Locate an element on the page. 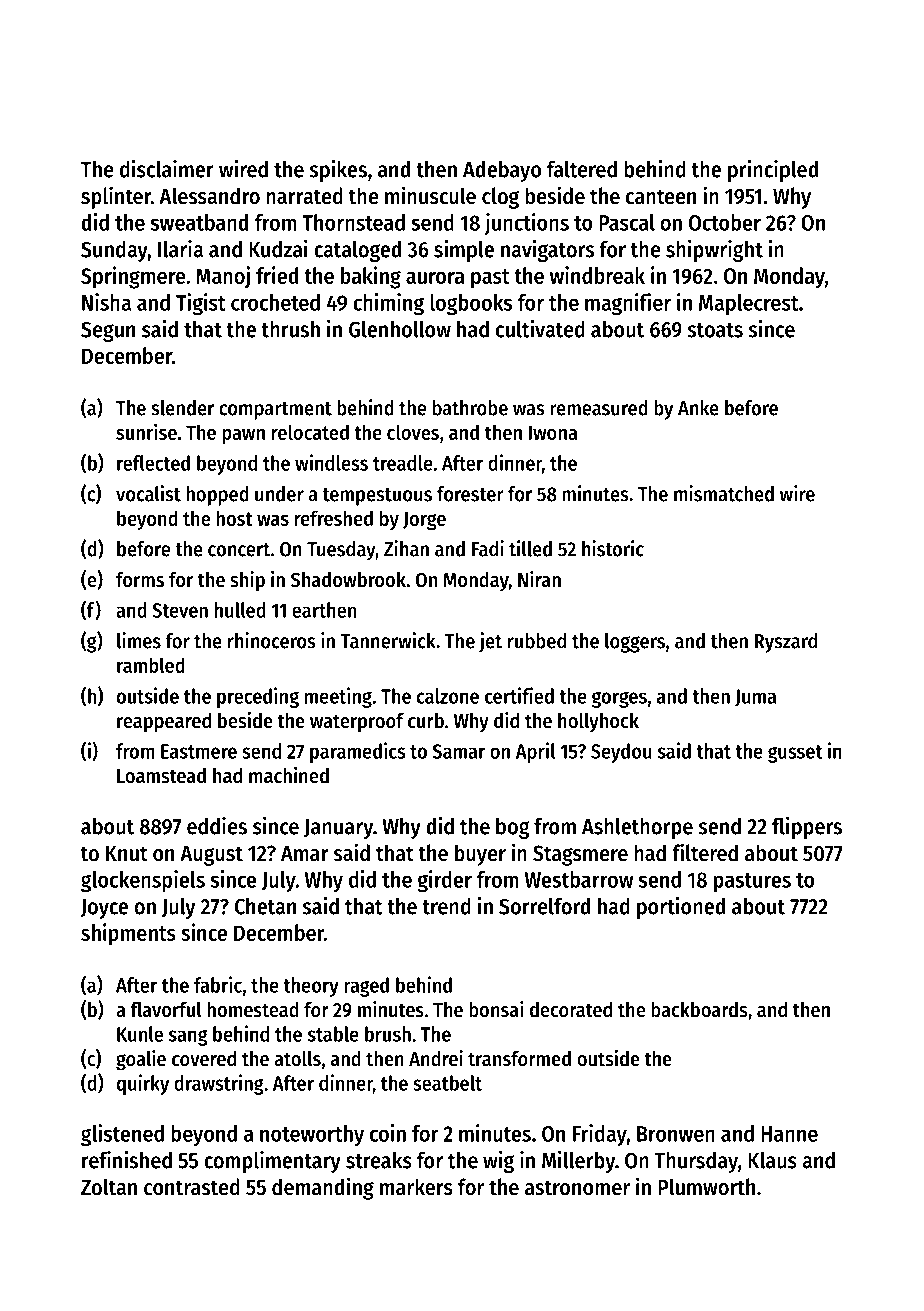  tempestuous is located at coordinates (377, 497).
